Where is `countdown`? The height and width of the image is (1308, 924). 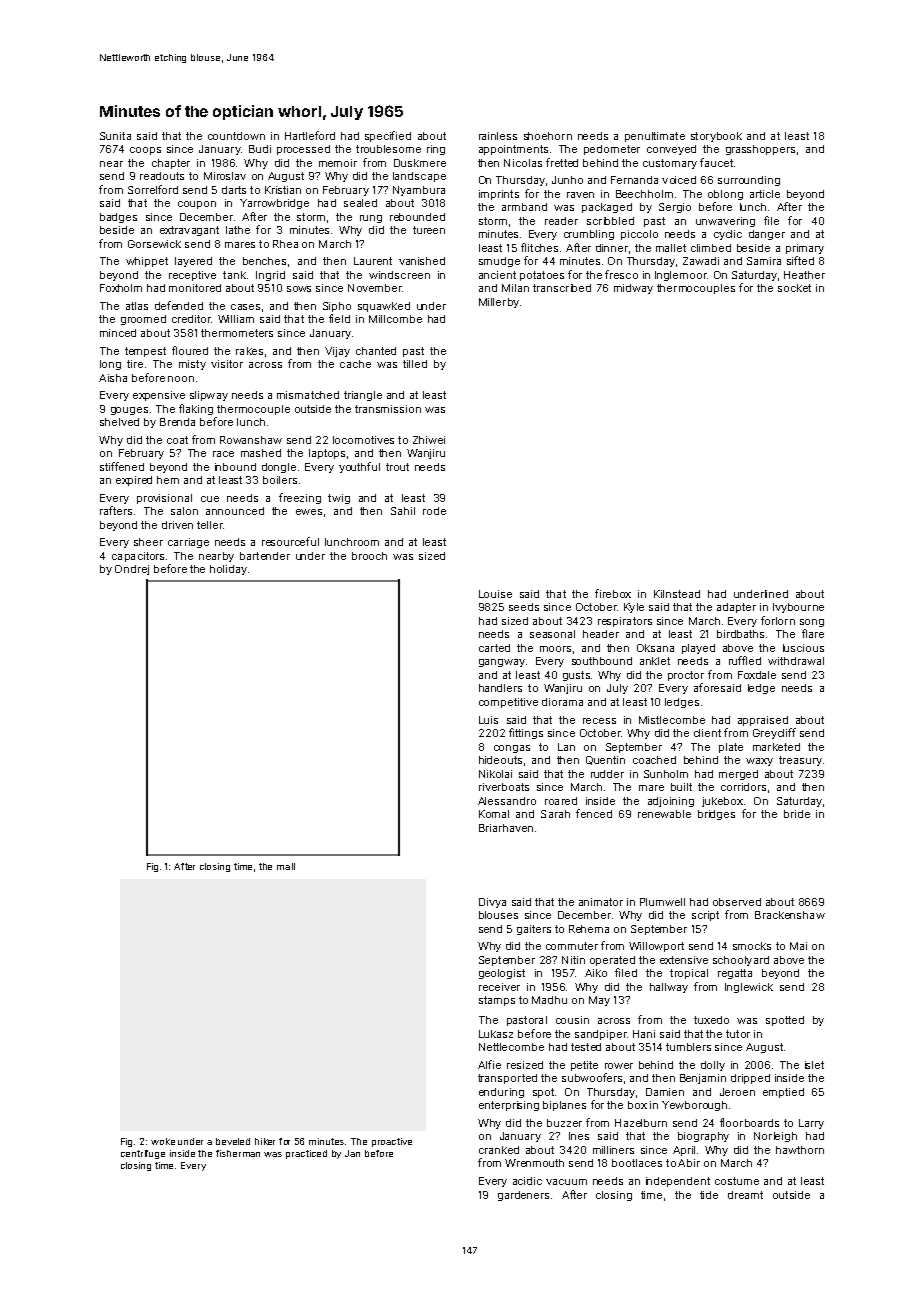 countdown is located at coordinates (236, 136).
